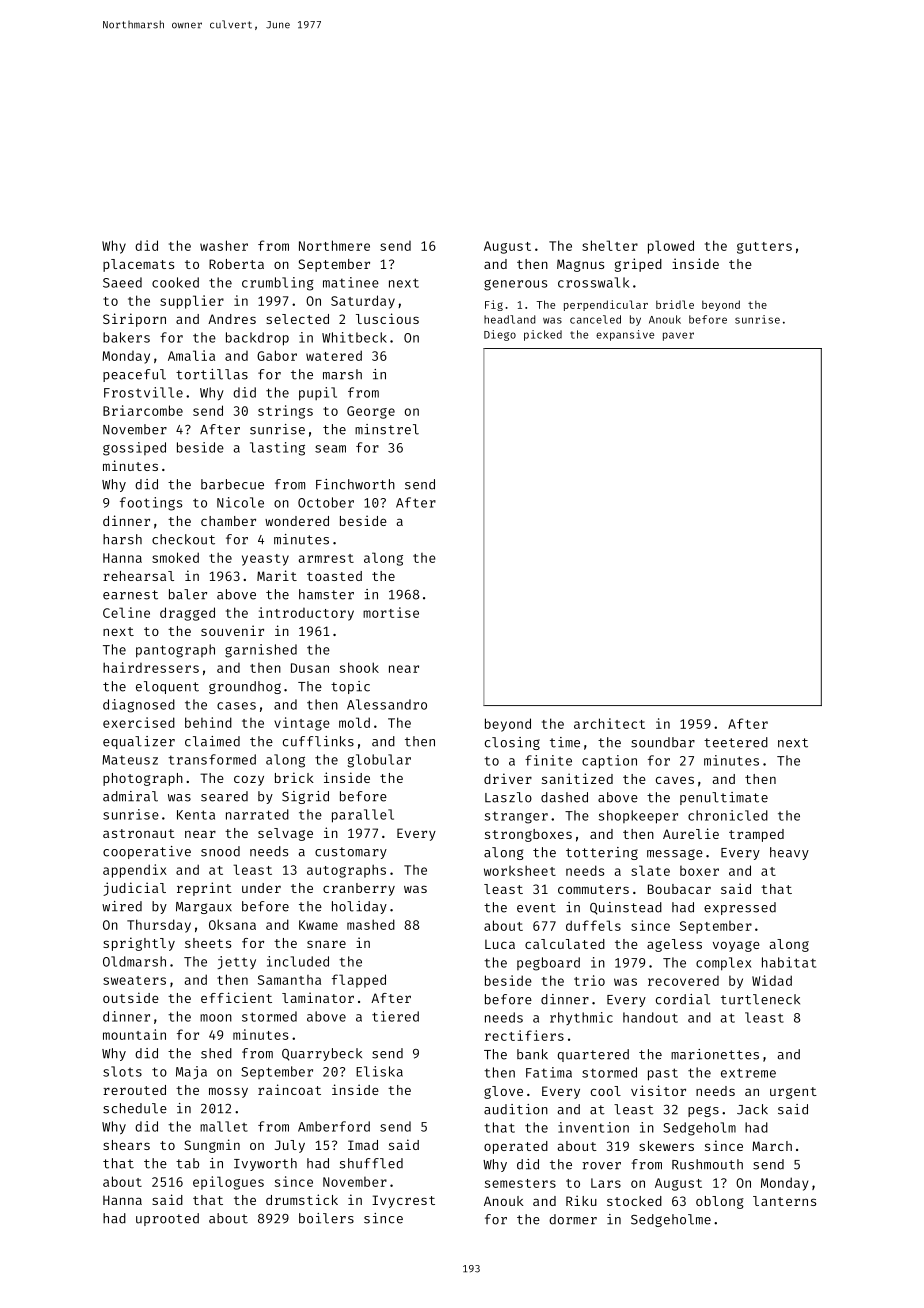 The height and width of the screenshot is (1308, 924). Describe the element at coordinates (789, 853) in the screenshot. I see `heavy` at that location.
